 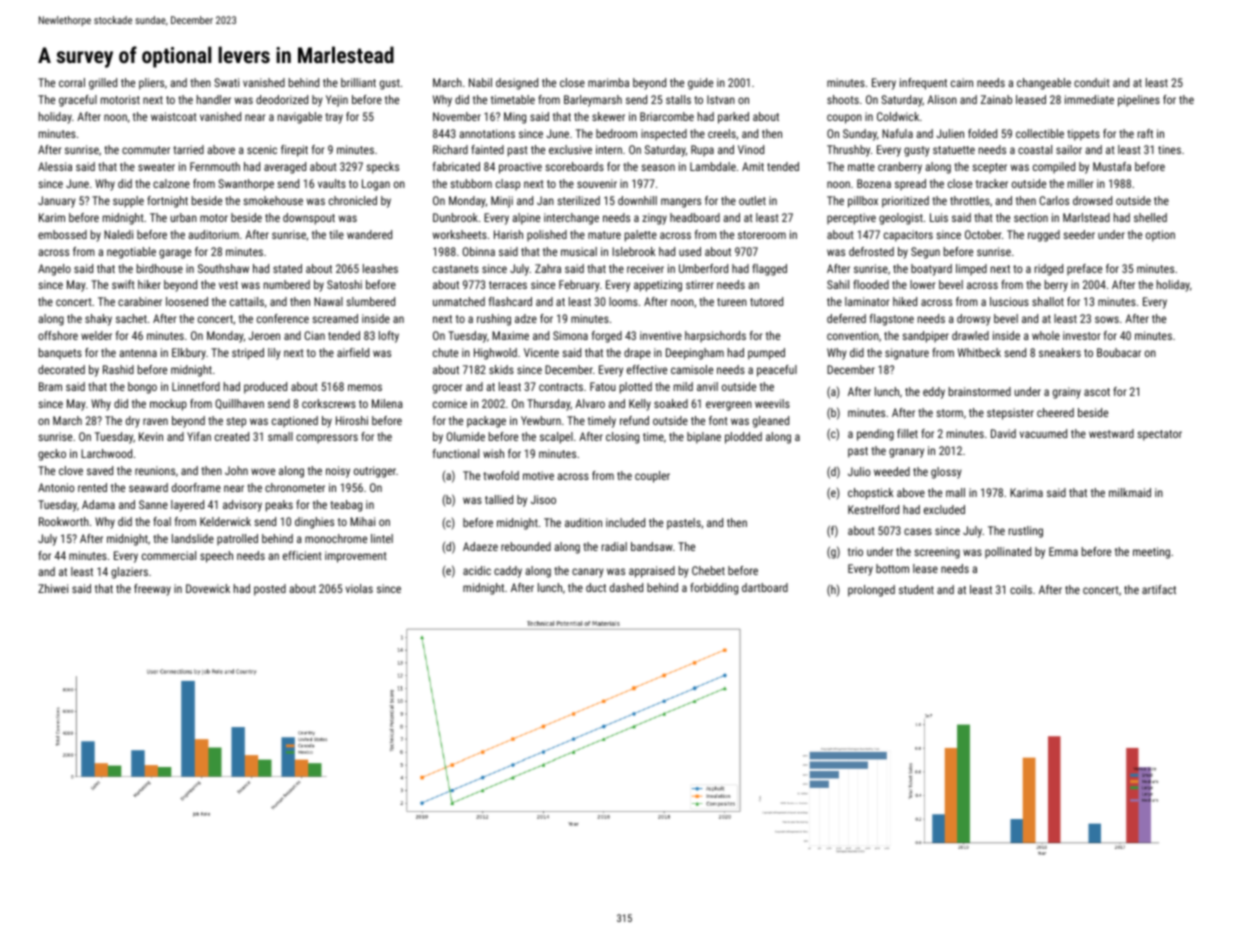 What do you see at coordinates (667, 116) in the screenshot?
I see `Briarcombe` at bounding box center [667, 116].
